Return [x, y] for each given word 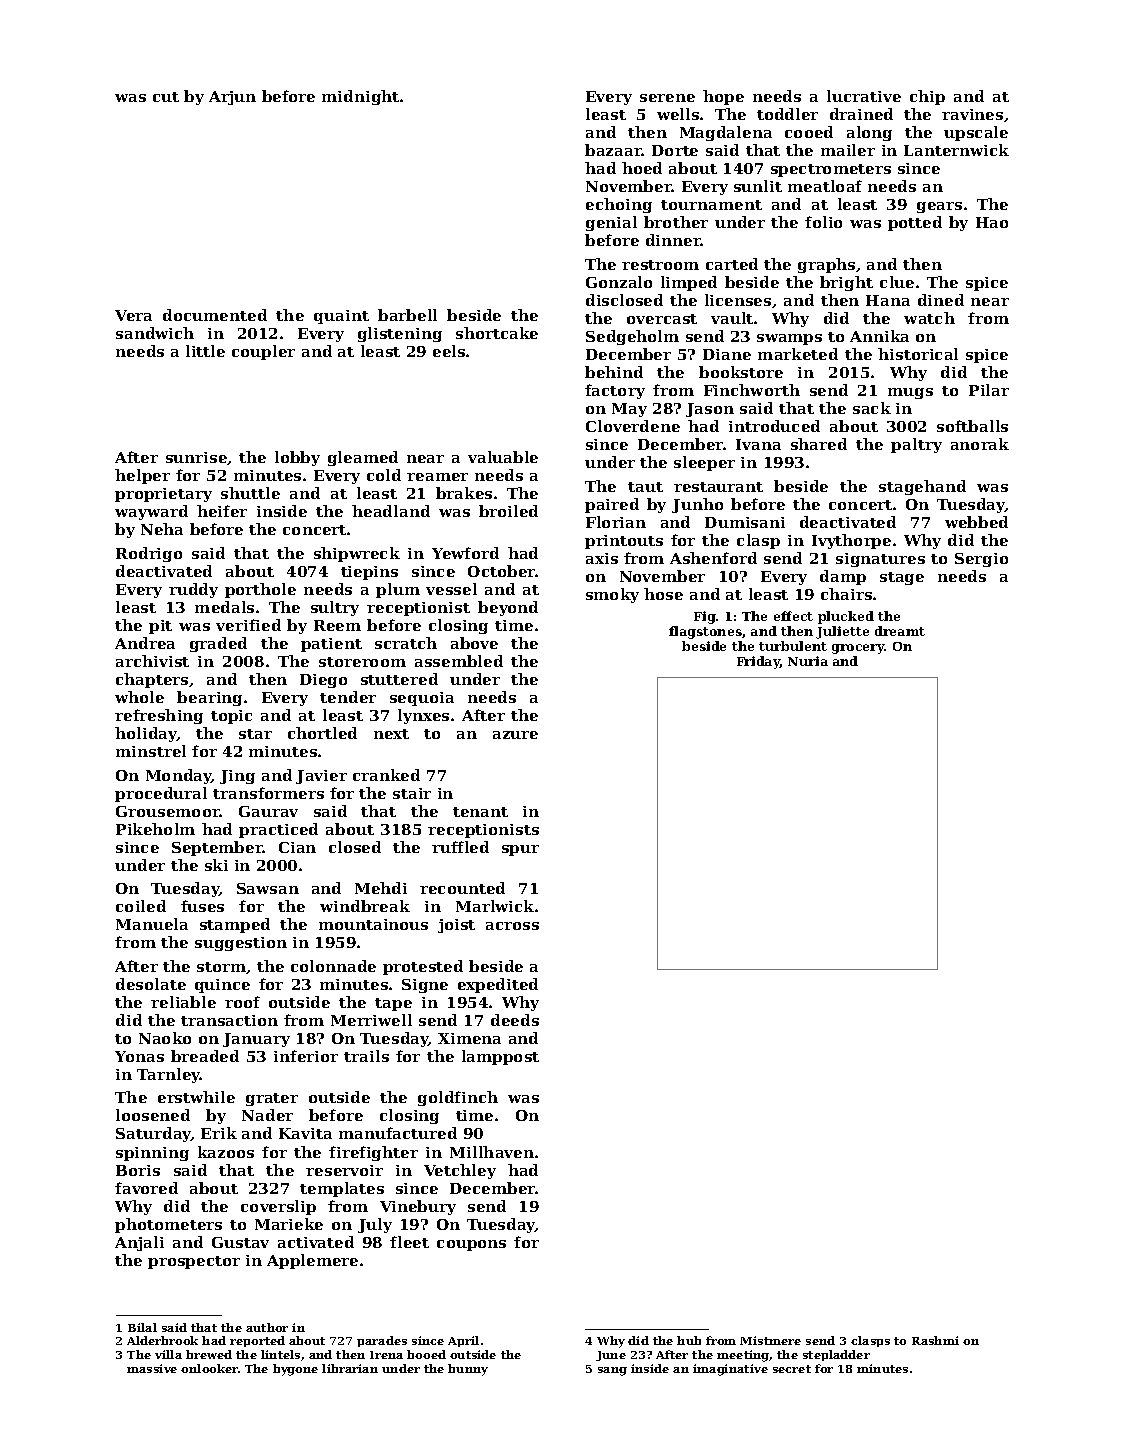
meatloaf [825, 186]
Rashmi [935, 1340]
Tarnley [169, 1075]
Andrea [145, 643]
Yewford [465, 553]
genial [611, 223]
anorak [980, 444]
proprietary [163, 495]
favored [146, 1188]
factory [615, 391]
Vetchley [460, 1171]
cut [166, 97]
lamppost [500, 1057]
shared [819, 444]
